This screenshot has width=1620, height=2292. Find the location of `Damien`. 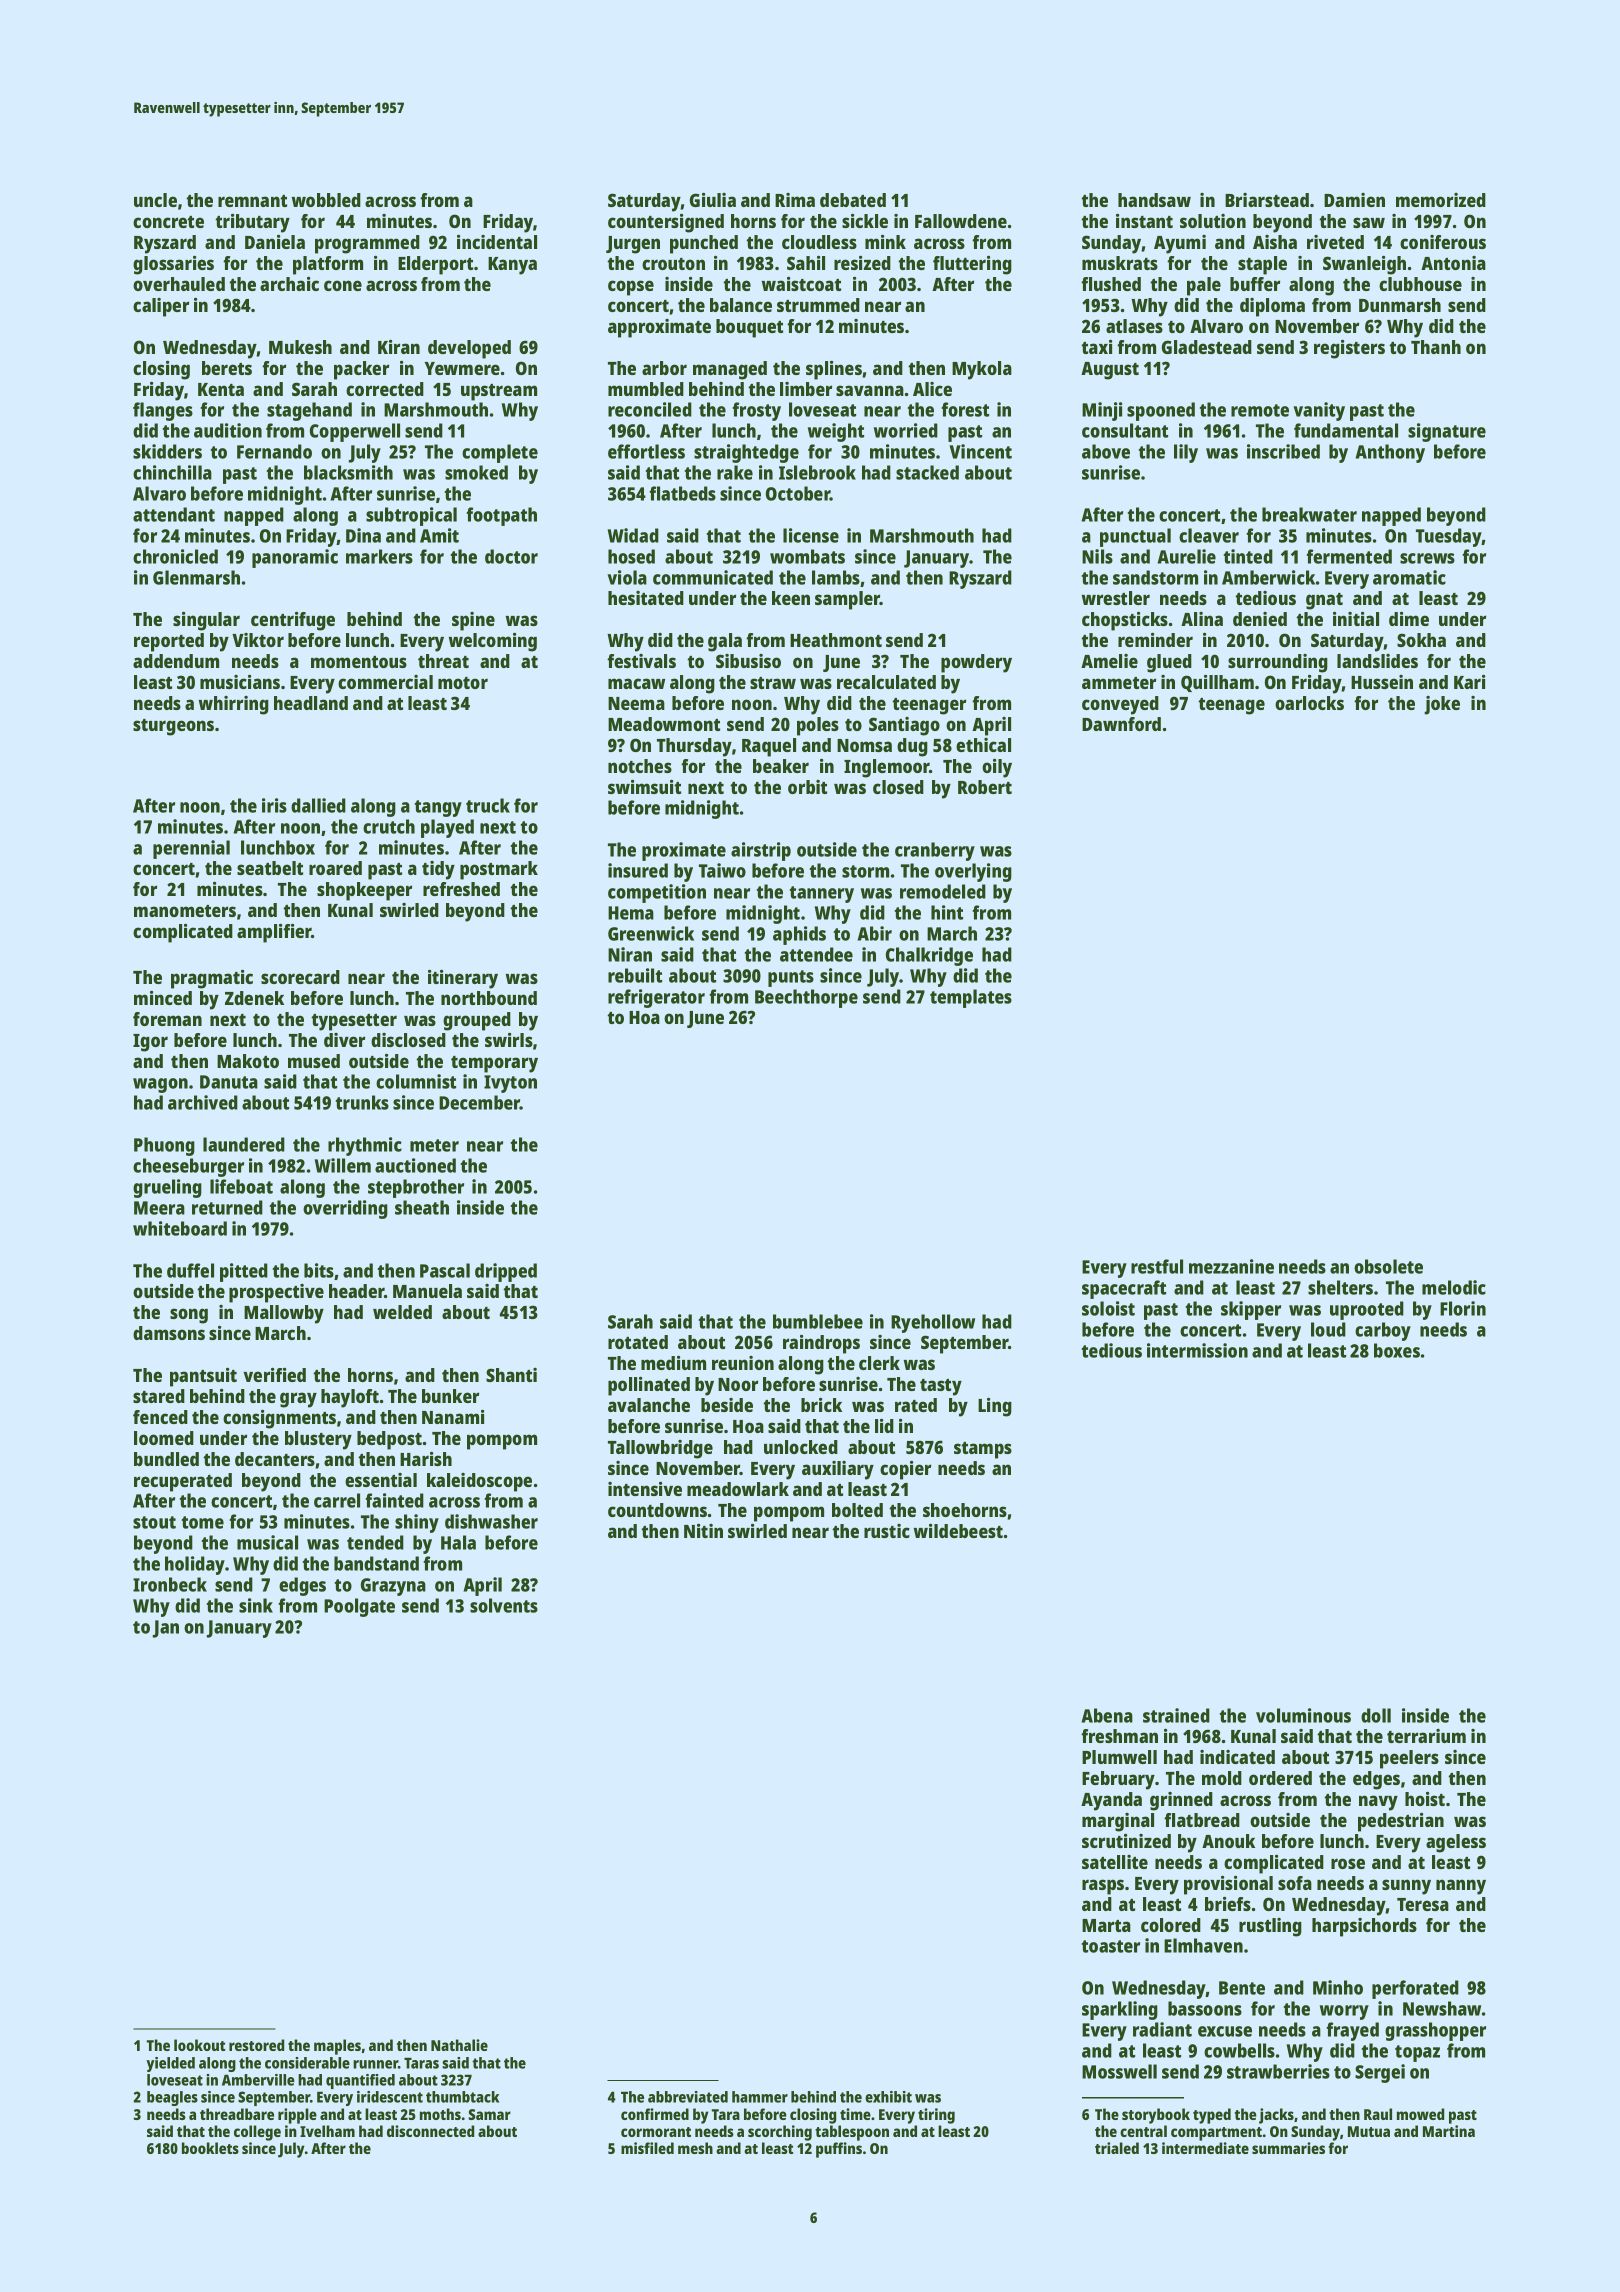

Damien is located at coordinates (1354, 200).
